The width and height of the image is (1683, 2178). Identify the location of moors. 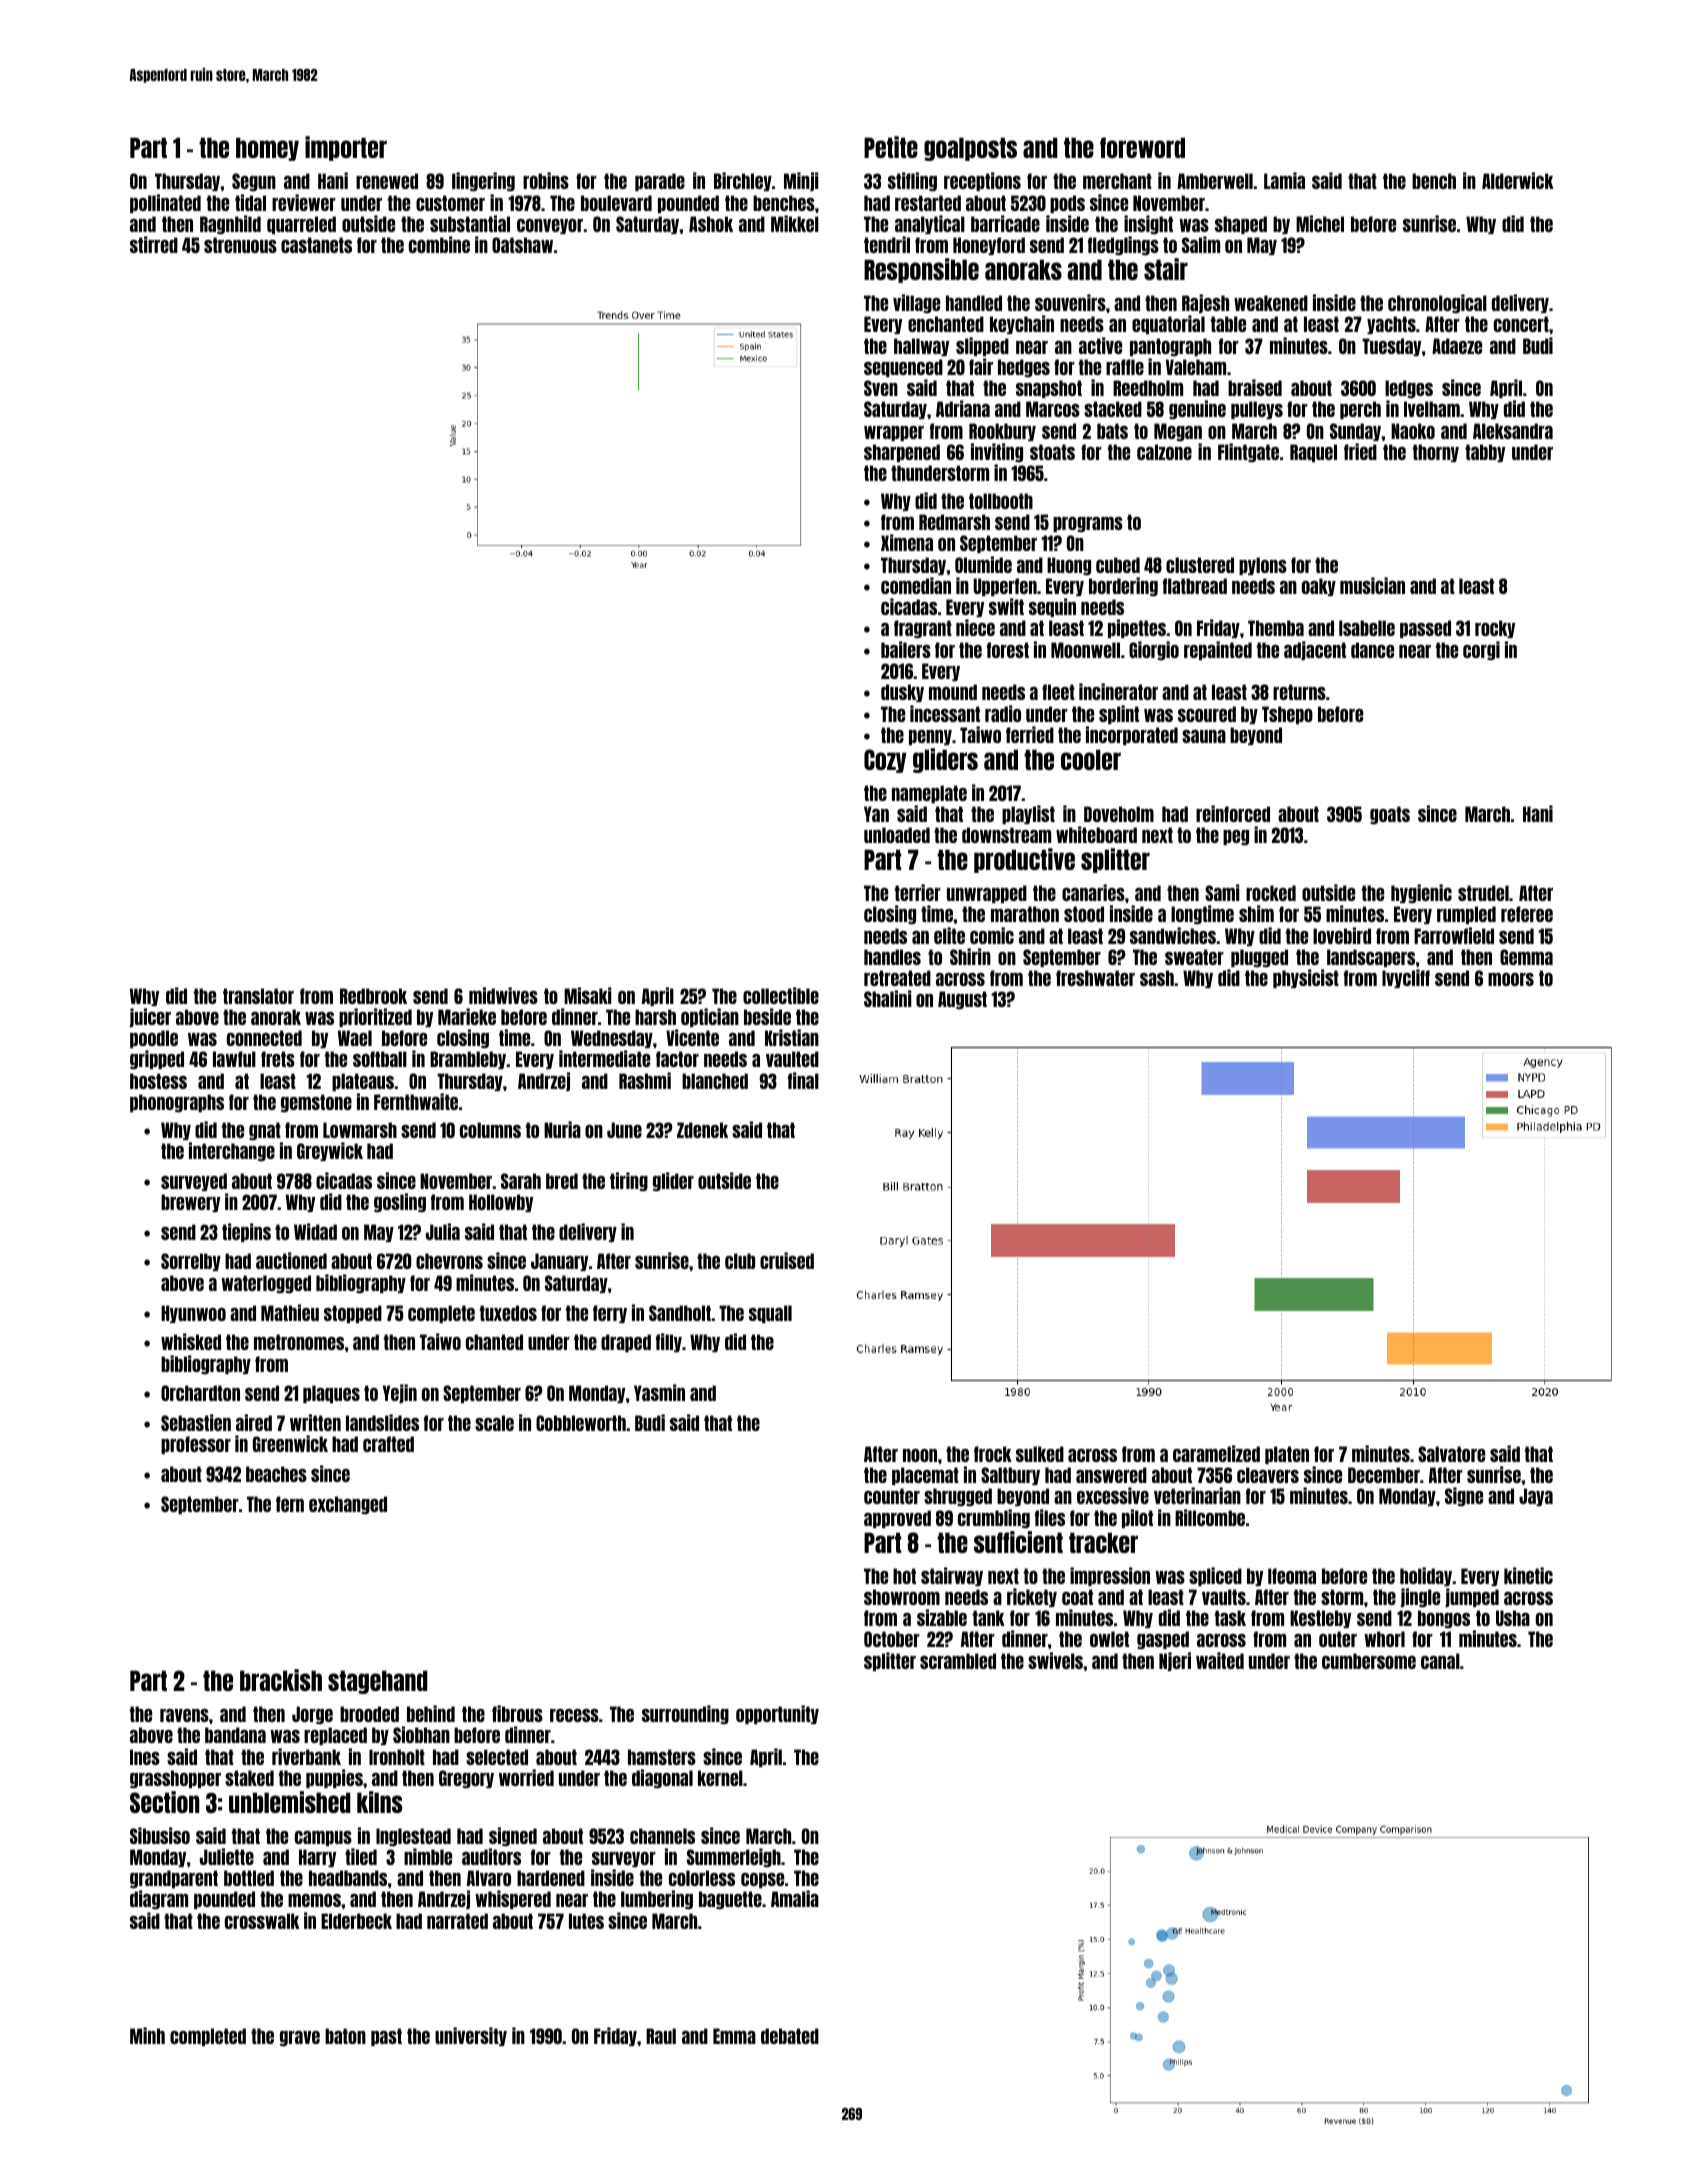
(1511, 979).
